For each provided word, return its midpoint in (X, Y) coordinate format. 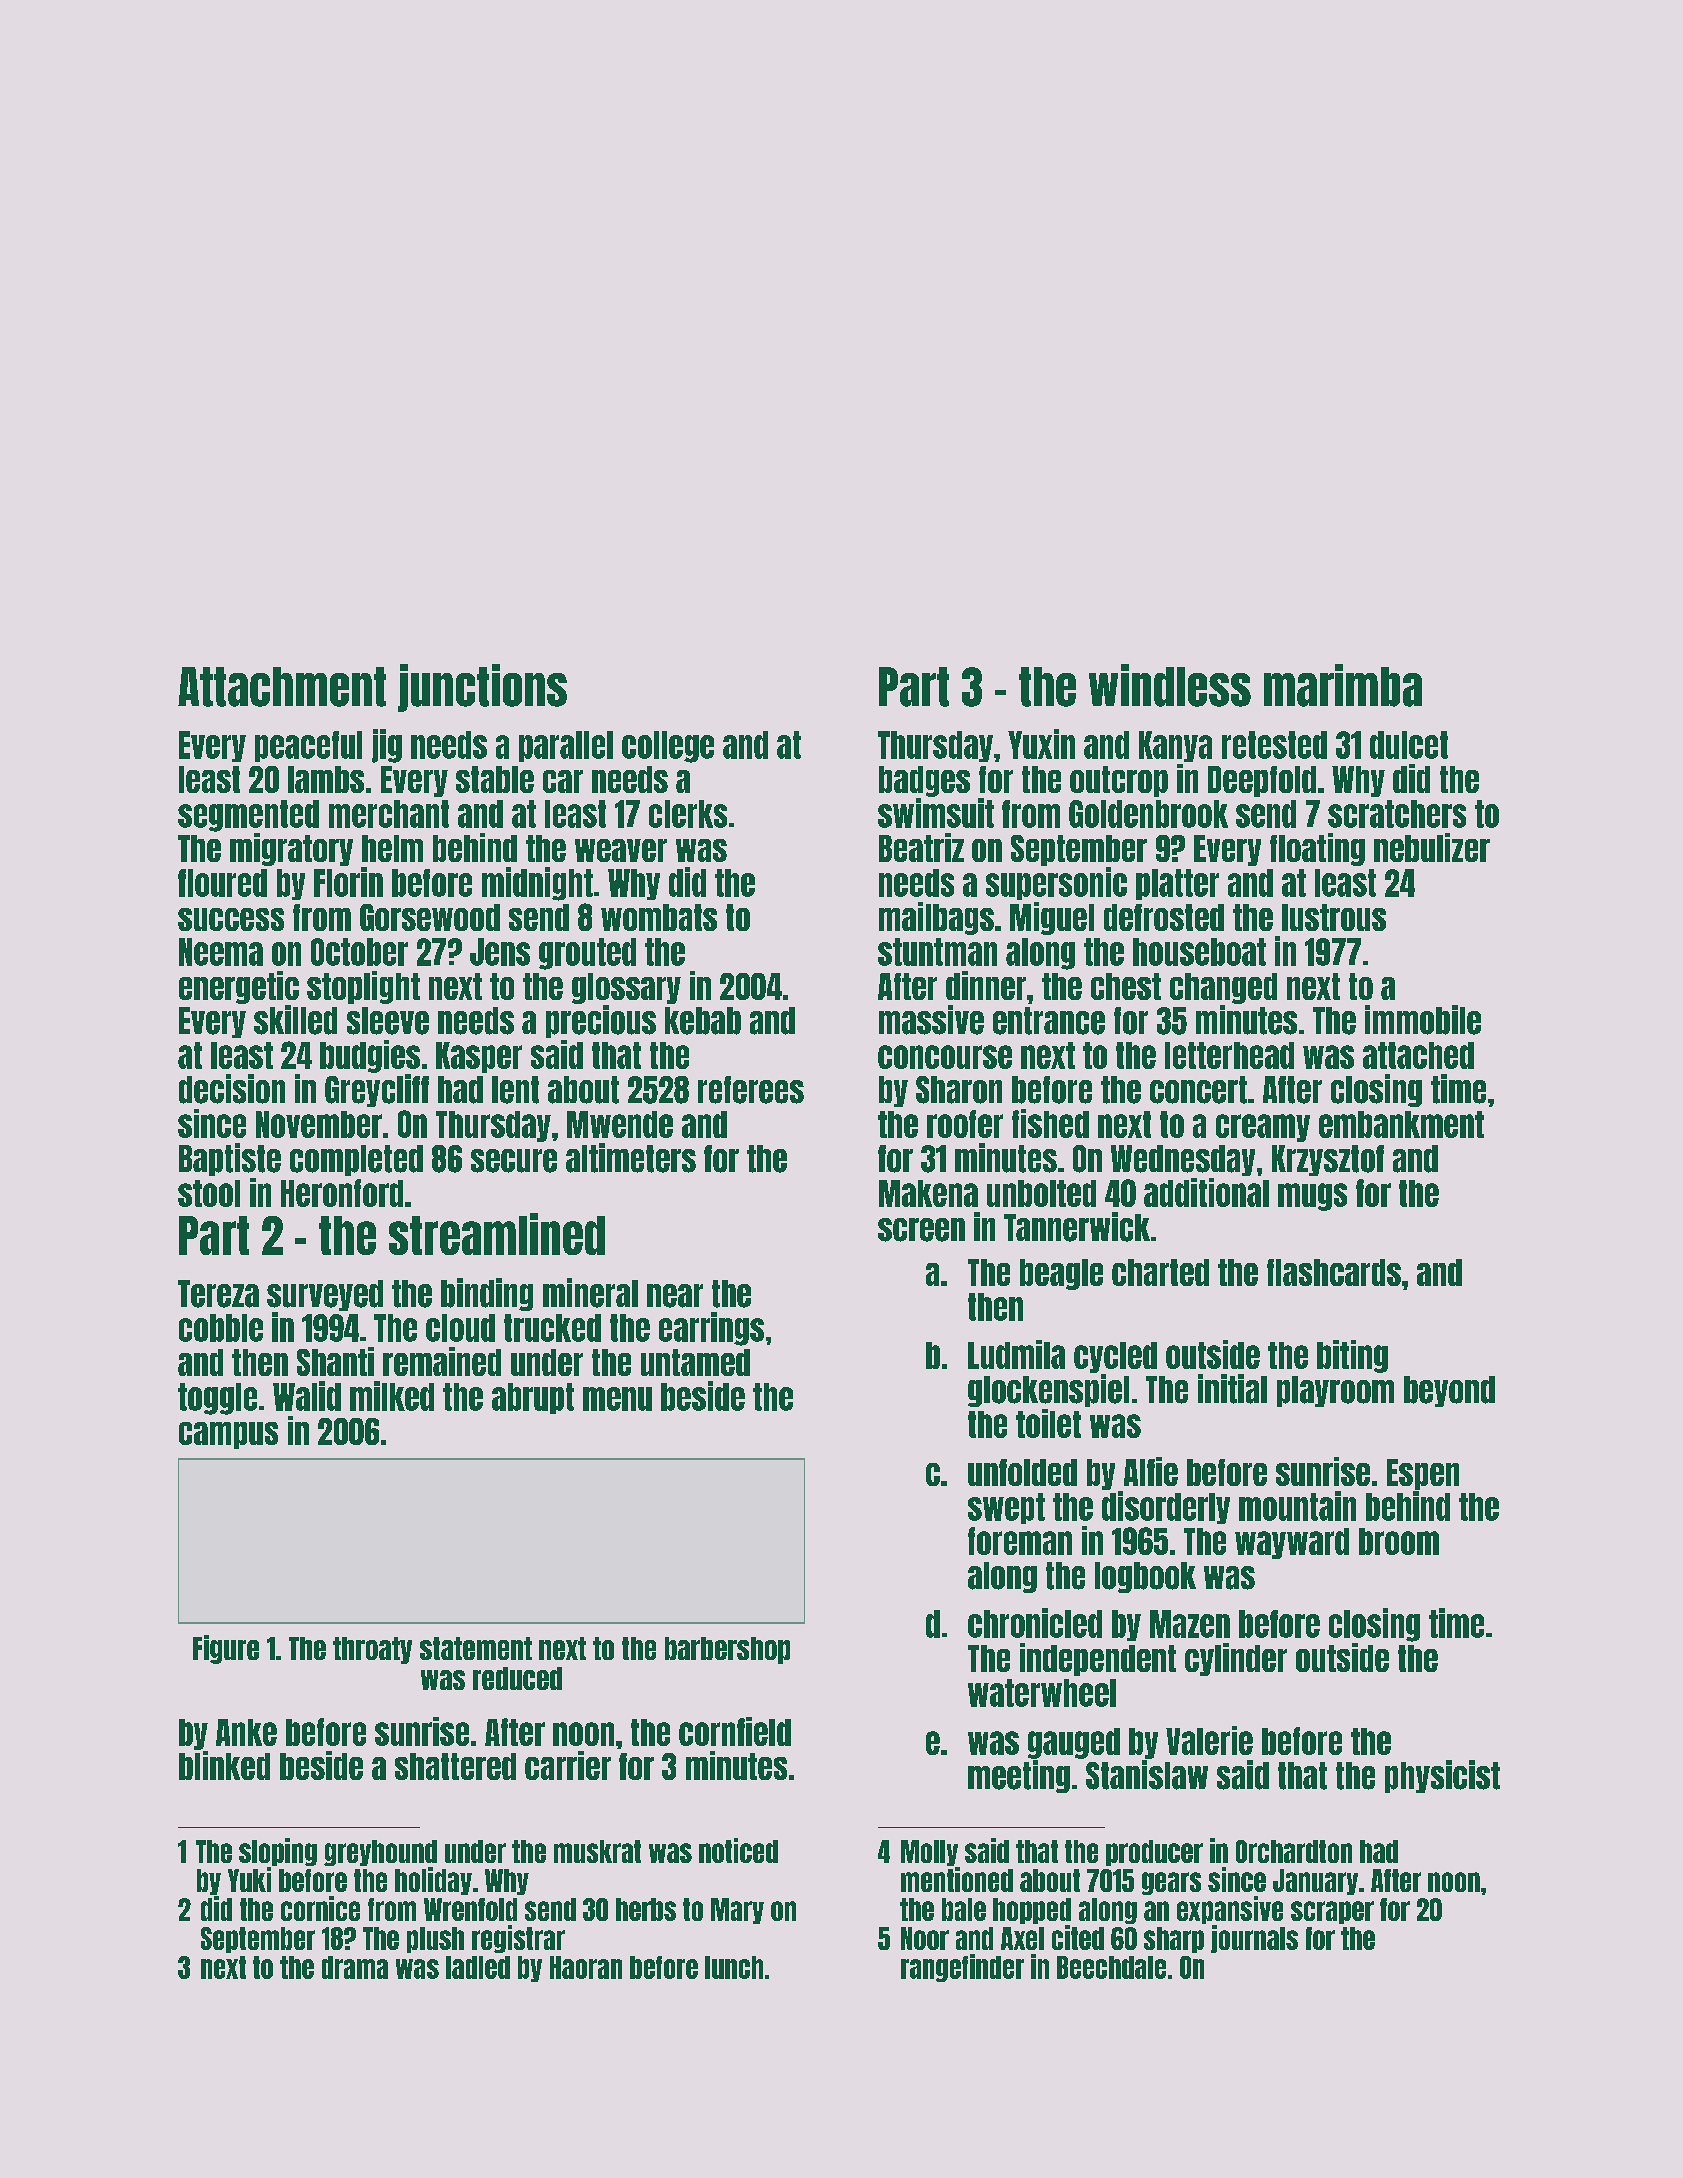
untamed (695, 1362)
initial (1232, 1389)
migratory (291, 849)
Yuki (249, 1879)
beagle (1061, 1274)
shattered (455, 1766)
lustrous (1334, 917)
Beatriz (921, 847)
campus (228, 1435)
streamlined (497, 1234)
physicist (1442, 1776)
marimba (1343, 685)
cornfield (735, 1731)
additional (1206, 1192)
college (668, 747)
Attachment (282, 687)
